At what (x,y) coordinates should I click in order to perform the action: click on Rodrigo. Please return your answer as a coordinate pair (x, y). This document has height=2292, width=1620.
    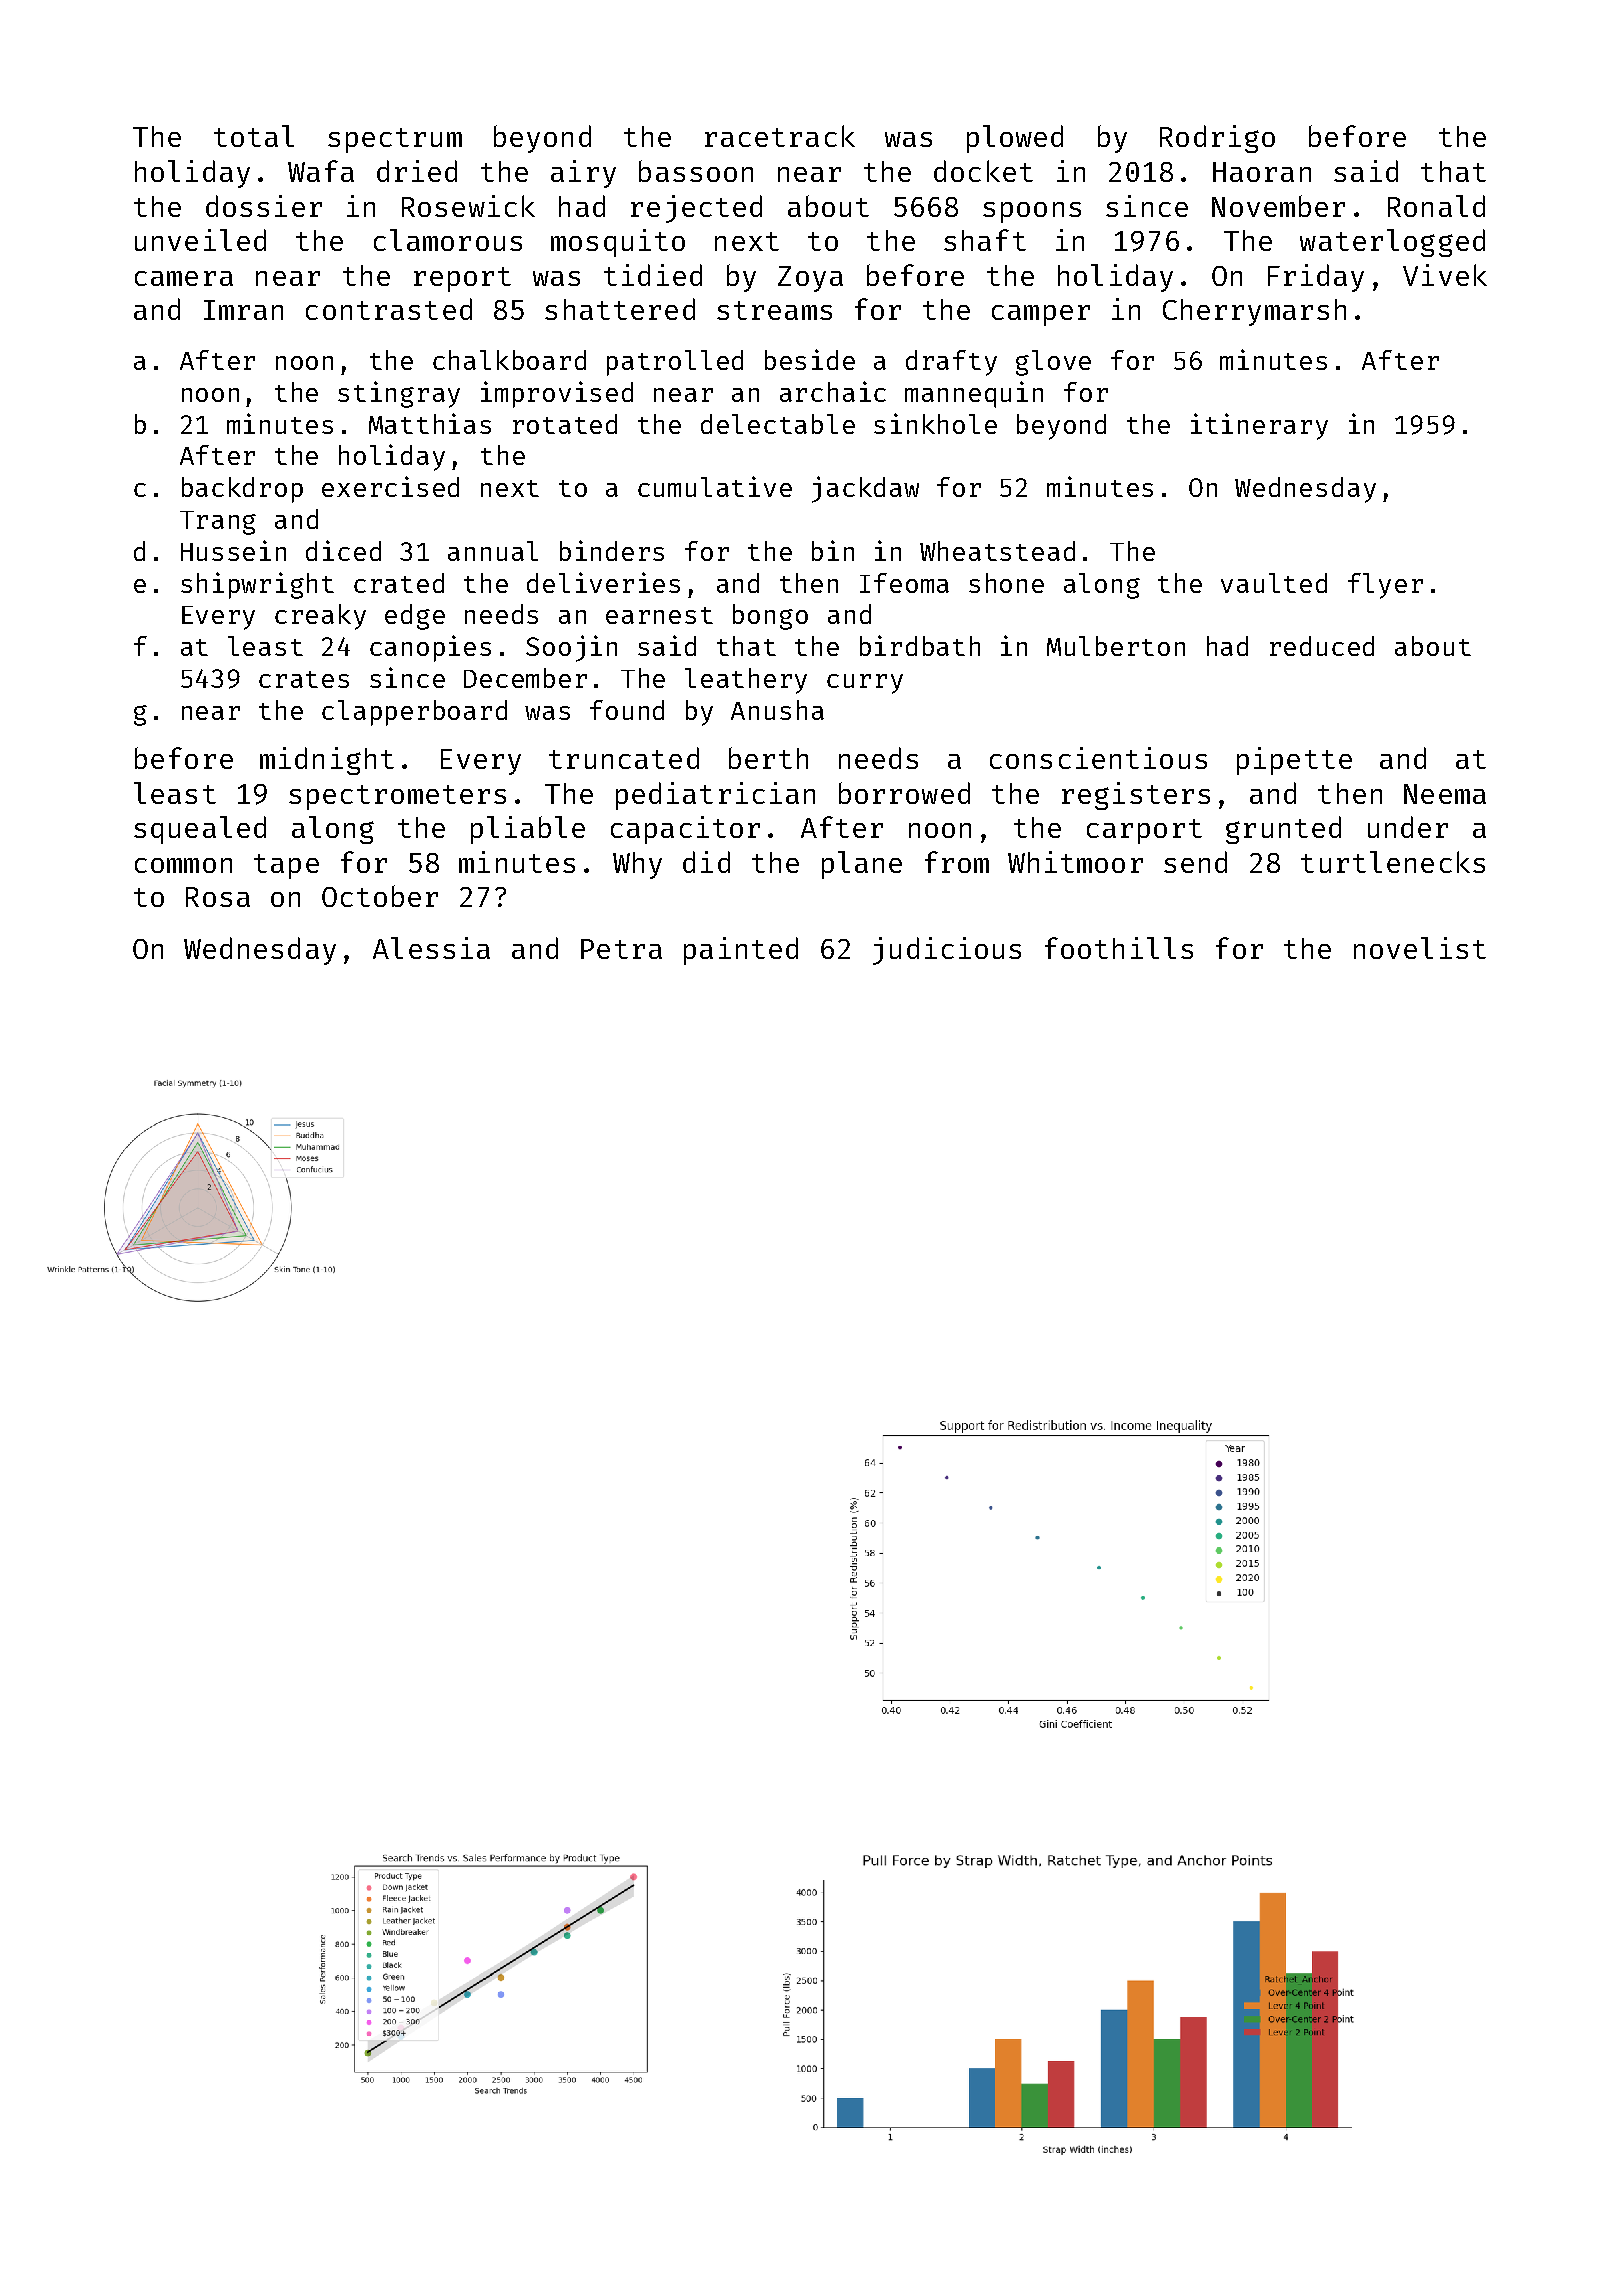
    Looking at the image, I should click on (1217, 139).
